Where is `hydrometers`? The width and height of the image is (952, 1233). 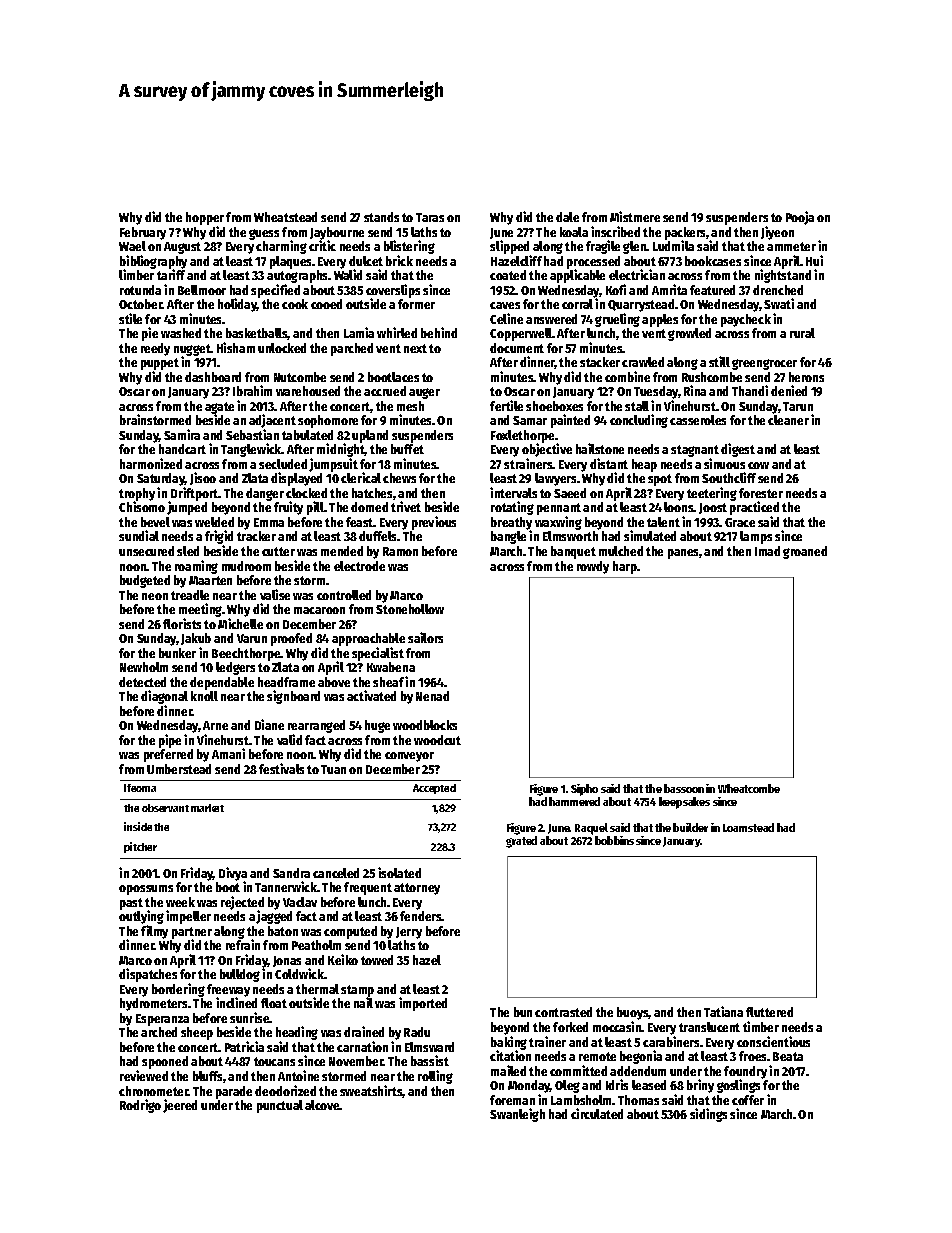
hydrometers is located at coordinates (153, 1004).
